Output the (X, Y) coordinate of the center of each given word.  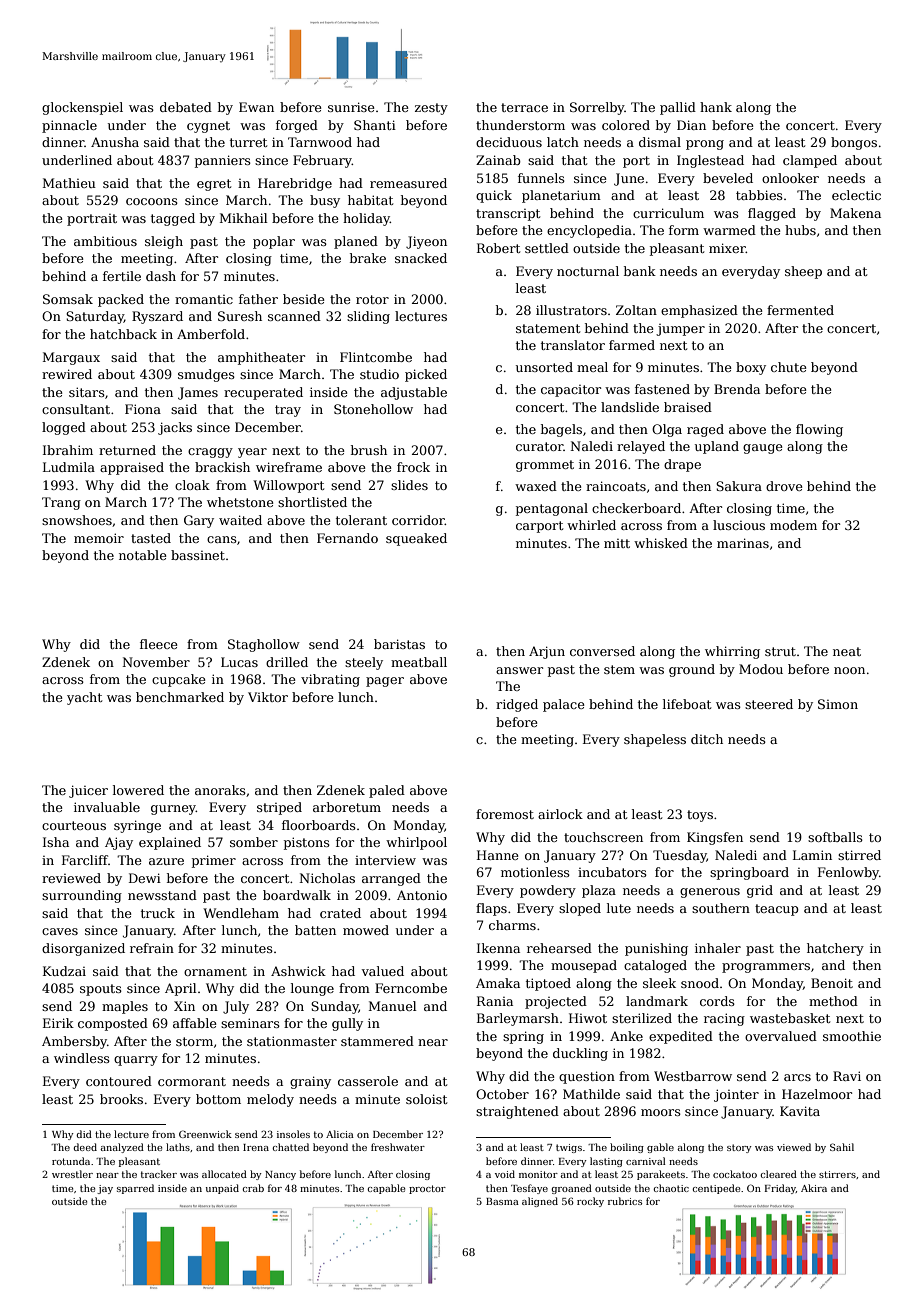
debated (186, 107)
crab (253, 1188)
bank (640, 271)
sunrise (351, 107)
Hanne (498, 855)
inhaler (718, 948)
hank (716, 107)
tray (288, 411)
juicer (88, 791)
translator (573, 345)
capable (386, 1189)
